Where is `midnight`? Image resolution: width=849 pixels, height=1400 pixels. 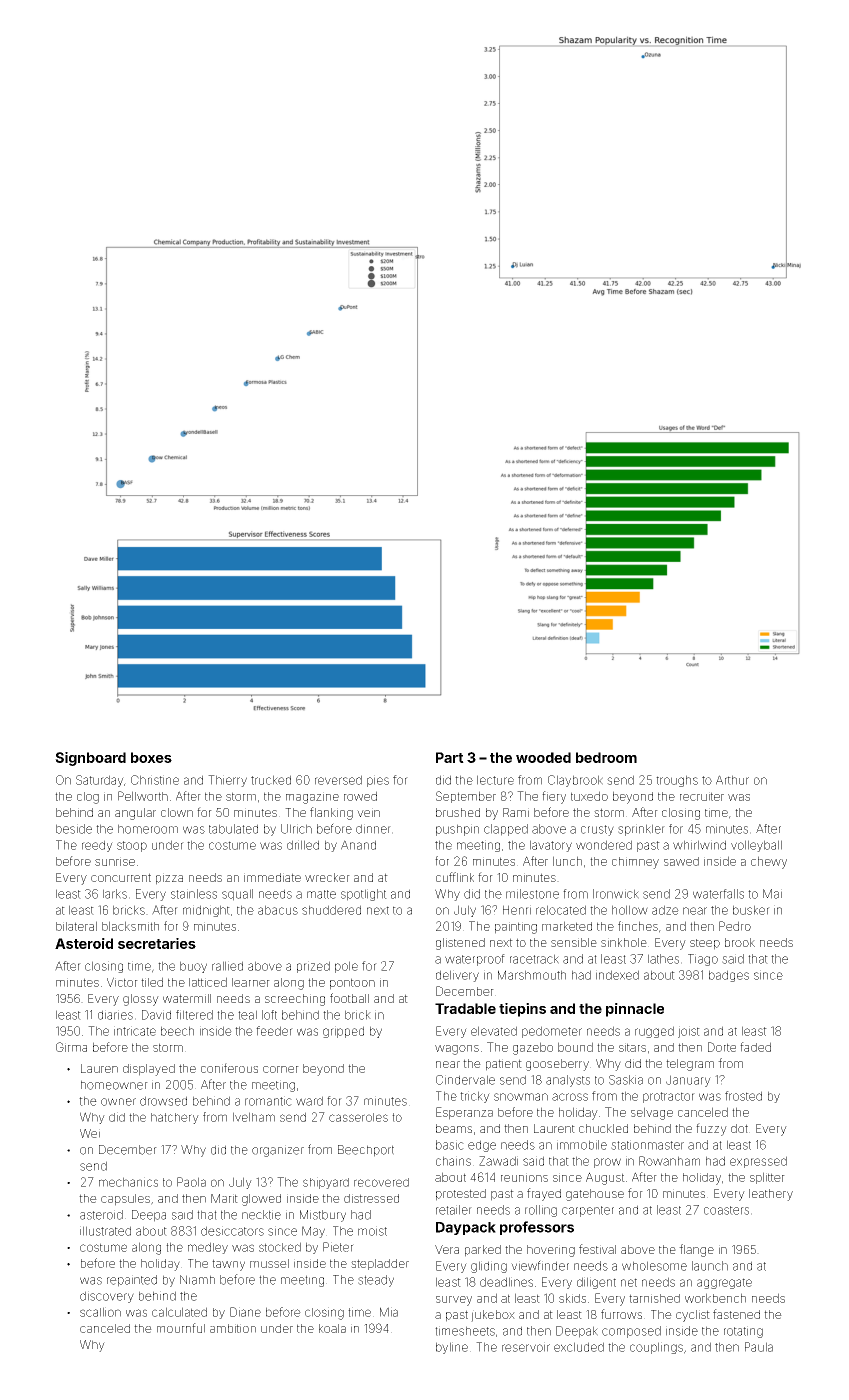 midnight is located at coordinates (206, 911).
